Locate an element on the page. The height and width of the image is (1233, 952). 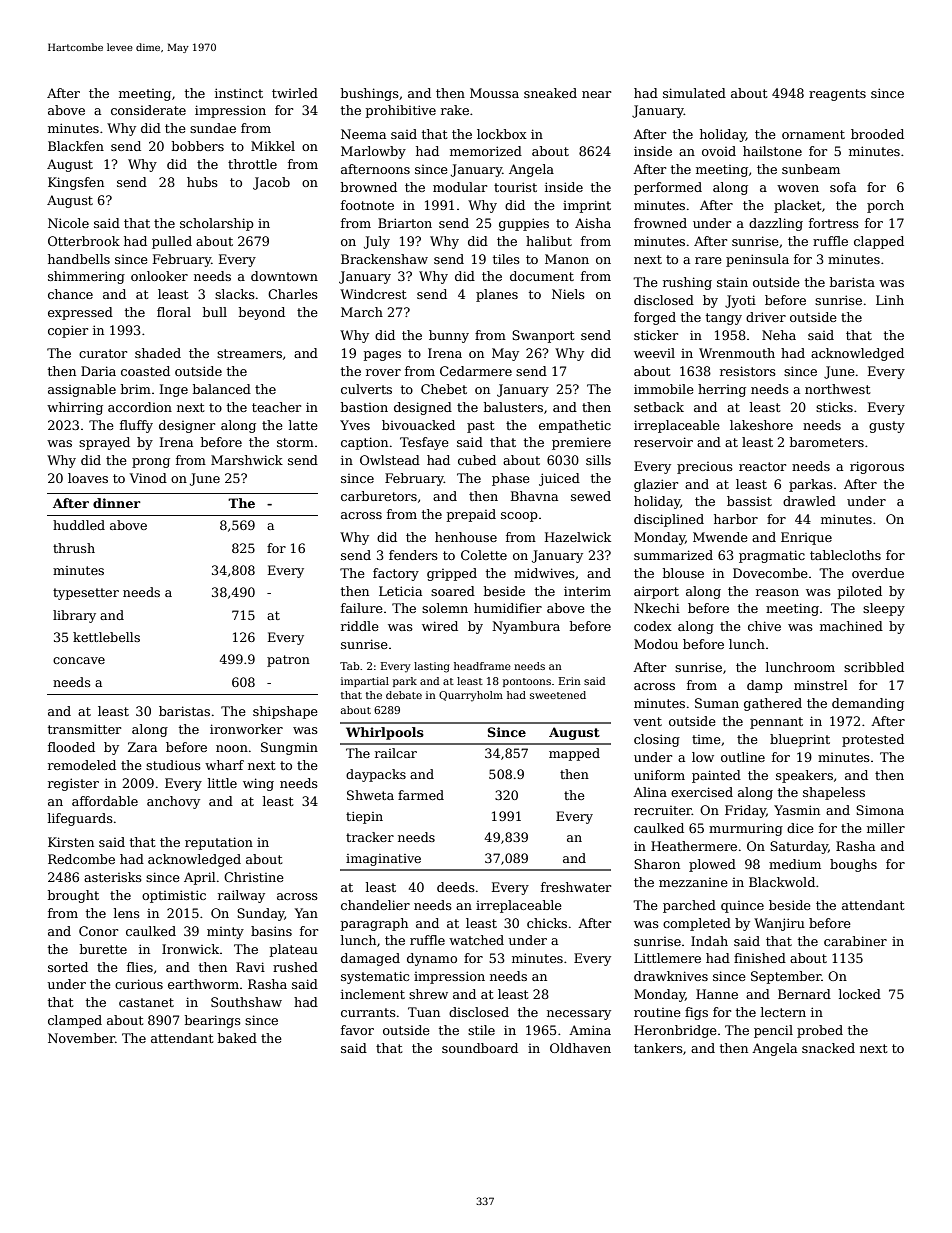
considerate is located at coordinates (148, 110).
